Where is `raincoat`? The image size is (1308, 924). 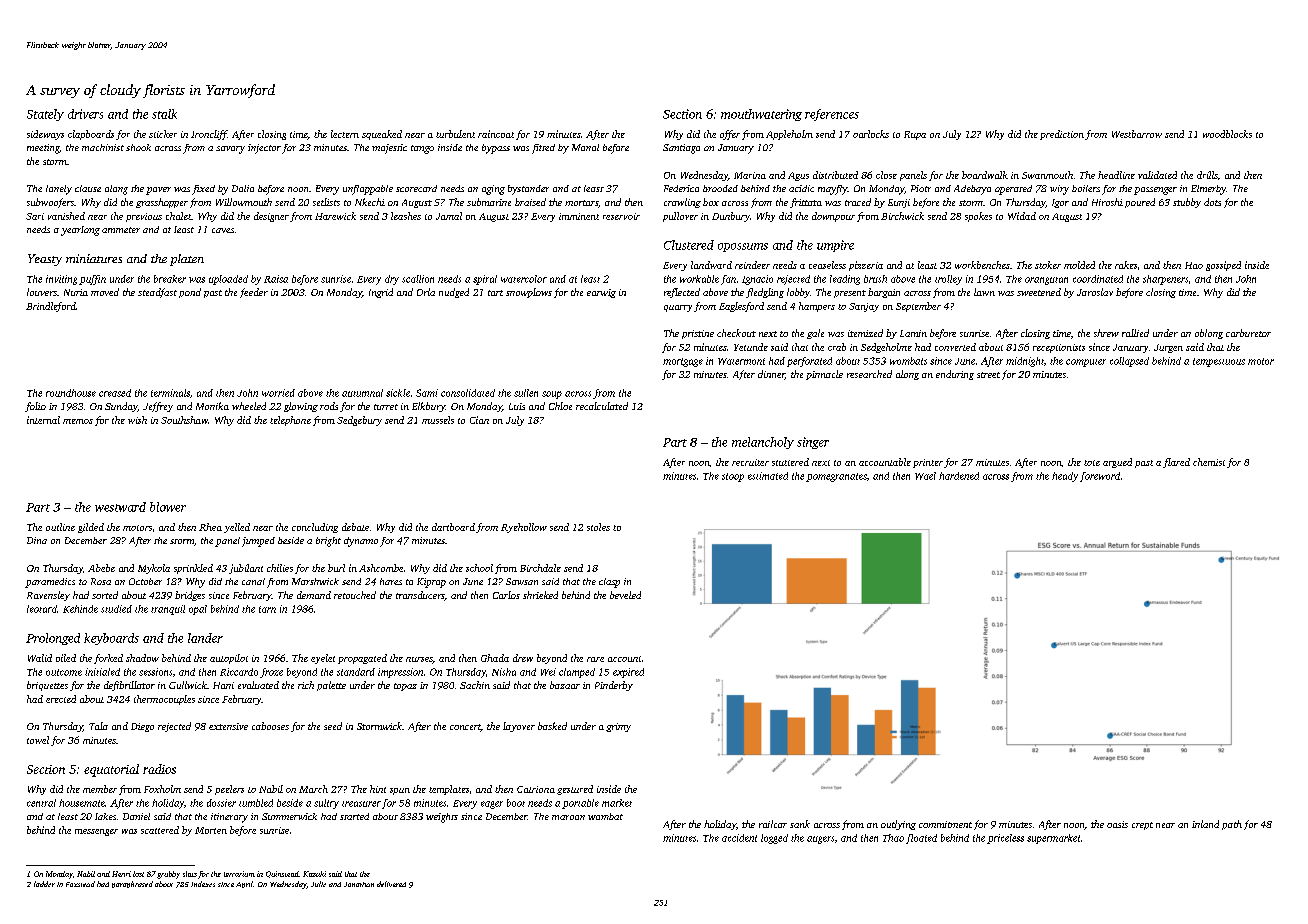
raincoat is located at coordinates (496, 134).
